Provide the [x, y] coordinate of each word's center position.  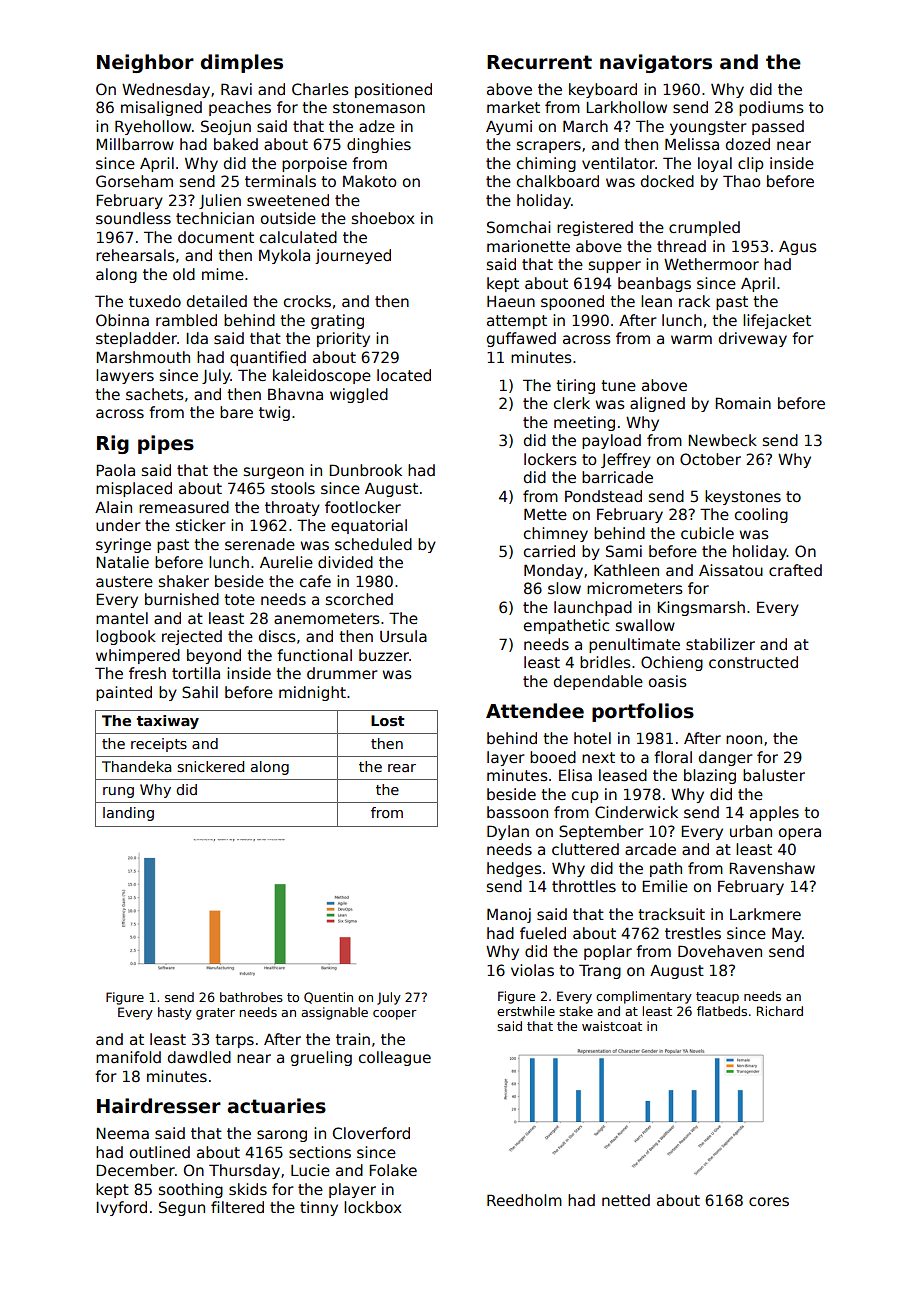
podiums [771, 108]
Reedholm [524, 1200]
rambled [186, 320]
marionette [528, 246]
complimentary [644, 997]
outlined [160, 1152]
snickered [211, 766]
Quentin [328, 998]
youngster [708, 128]
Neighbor [145, 63]
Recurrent [539, 62]
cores [769, 1201]
